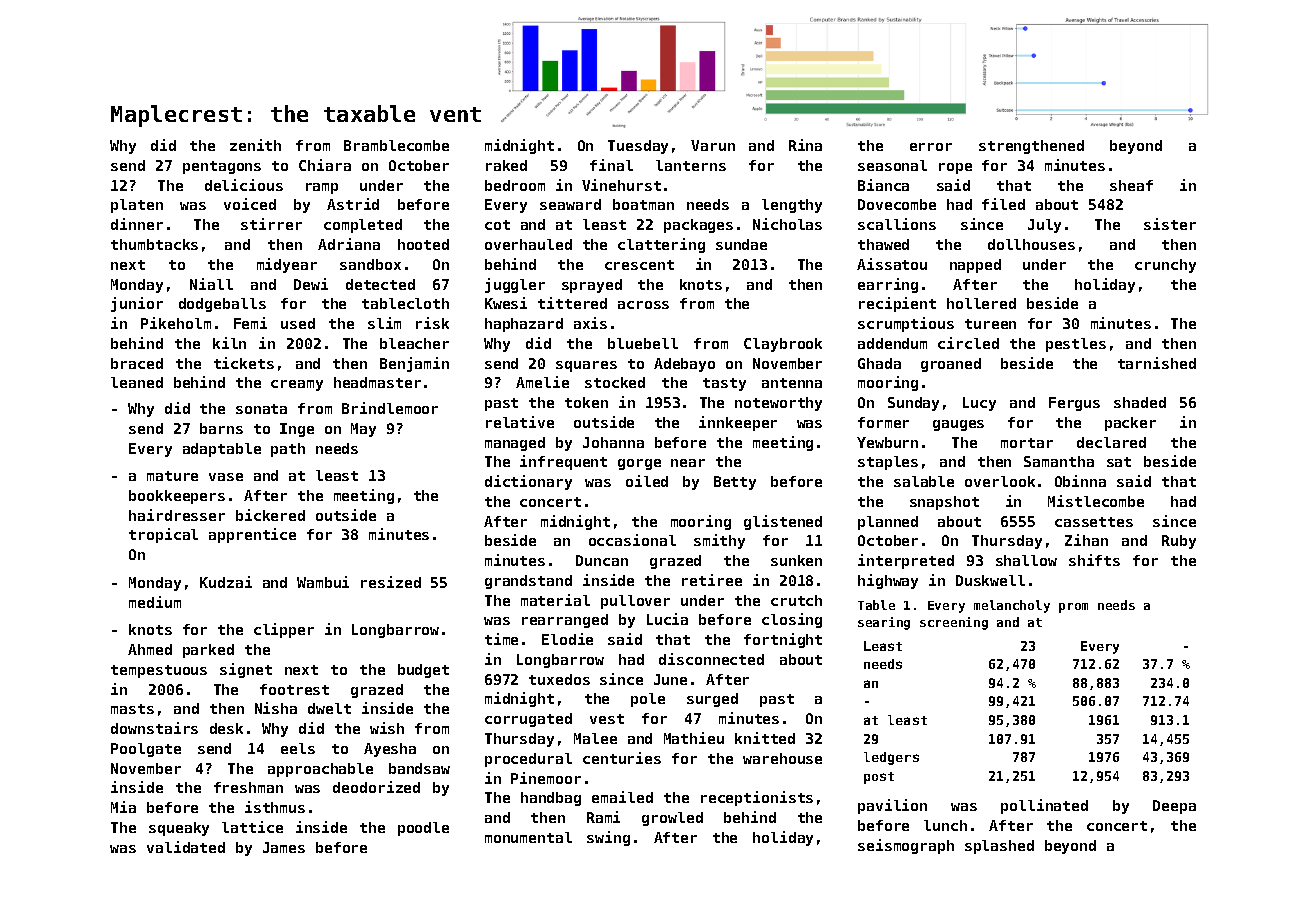  I want to click on prom, so click(1073, 608).
